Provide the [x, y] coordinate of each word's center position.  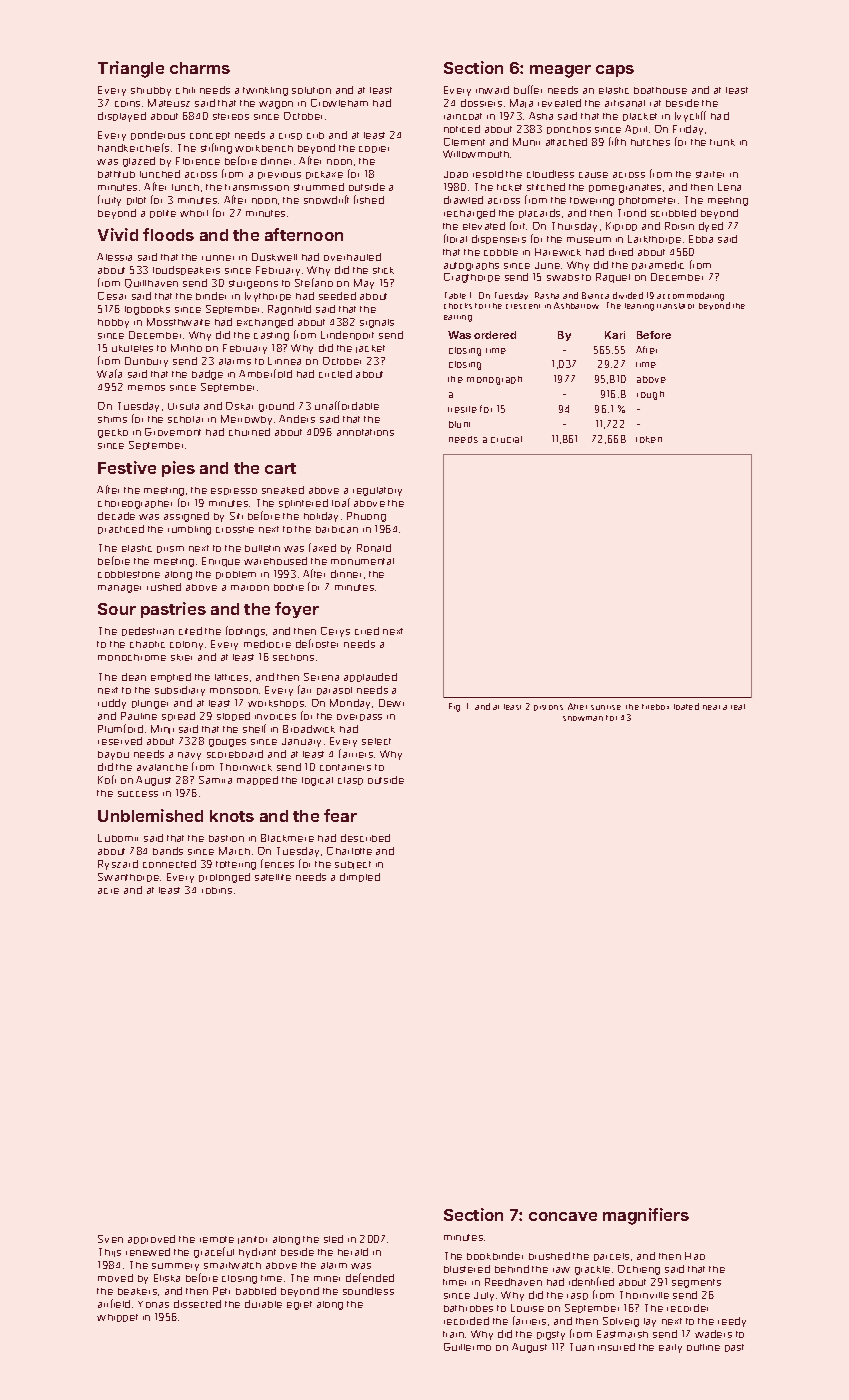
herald [353, 1252]
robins [217, 890]
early [670, 1348]
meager [560, 71]
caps [615, 71]
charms [200, 68]
